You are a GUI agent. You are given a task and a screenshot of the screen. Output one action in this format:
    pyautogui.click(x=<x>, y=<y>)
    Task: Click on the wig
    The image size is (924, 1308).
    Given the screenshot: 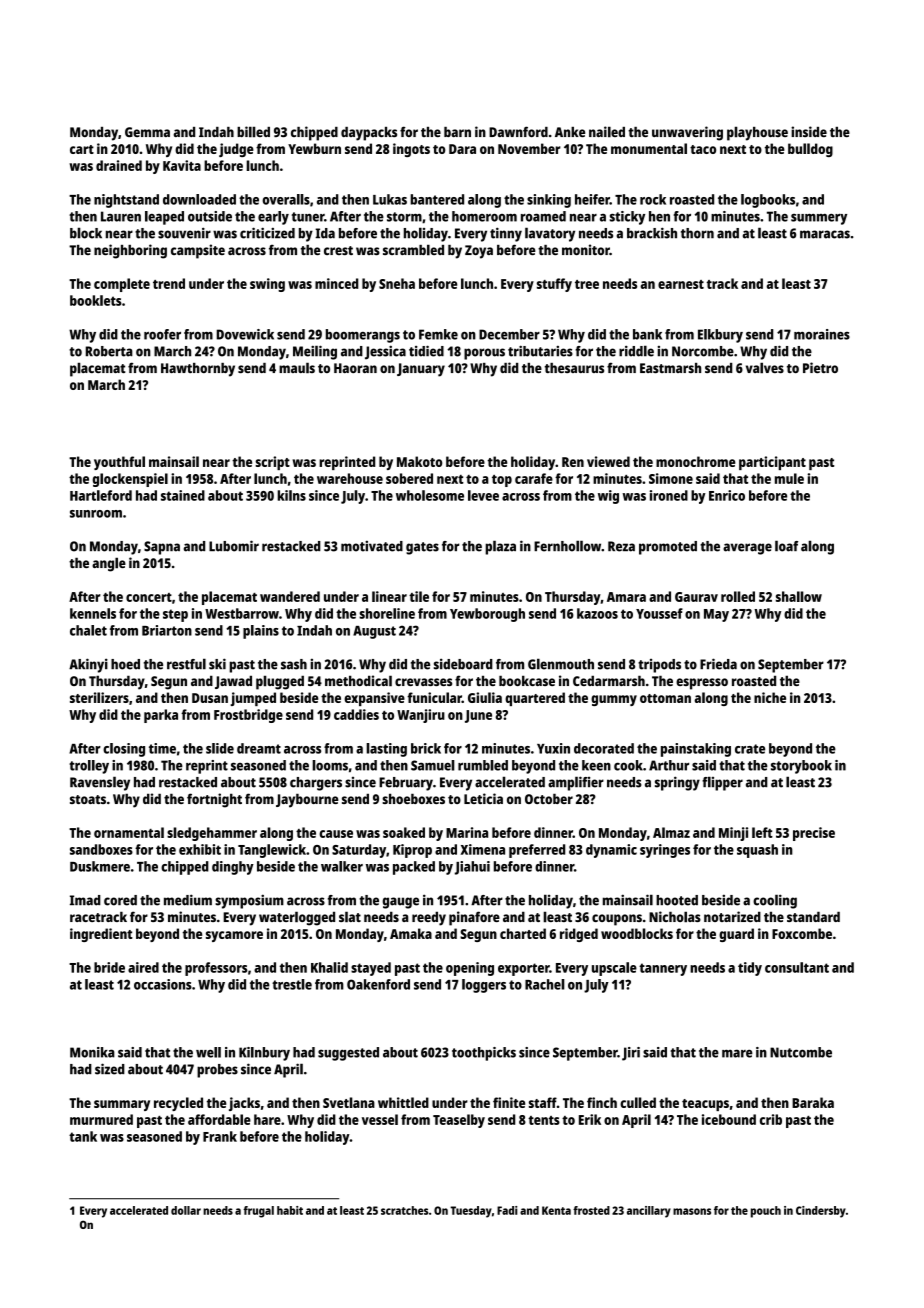 What is the action you would take?
    pyautogui.click(x=608, y=497)
